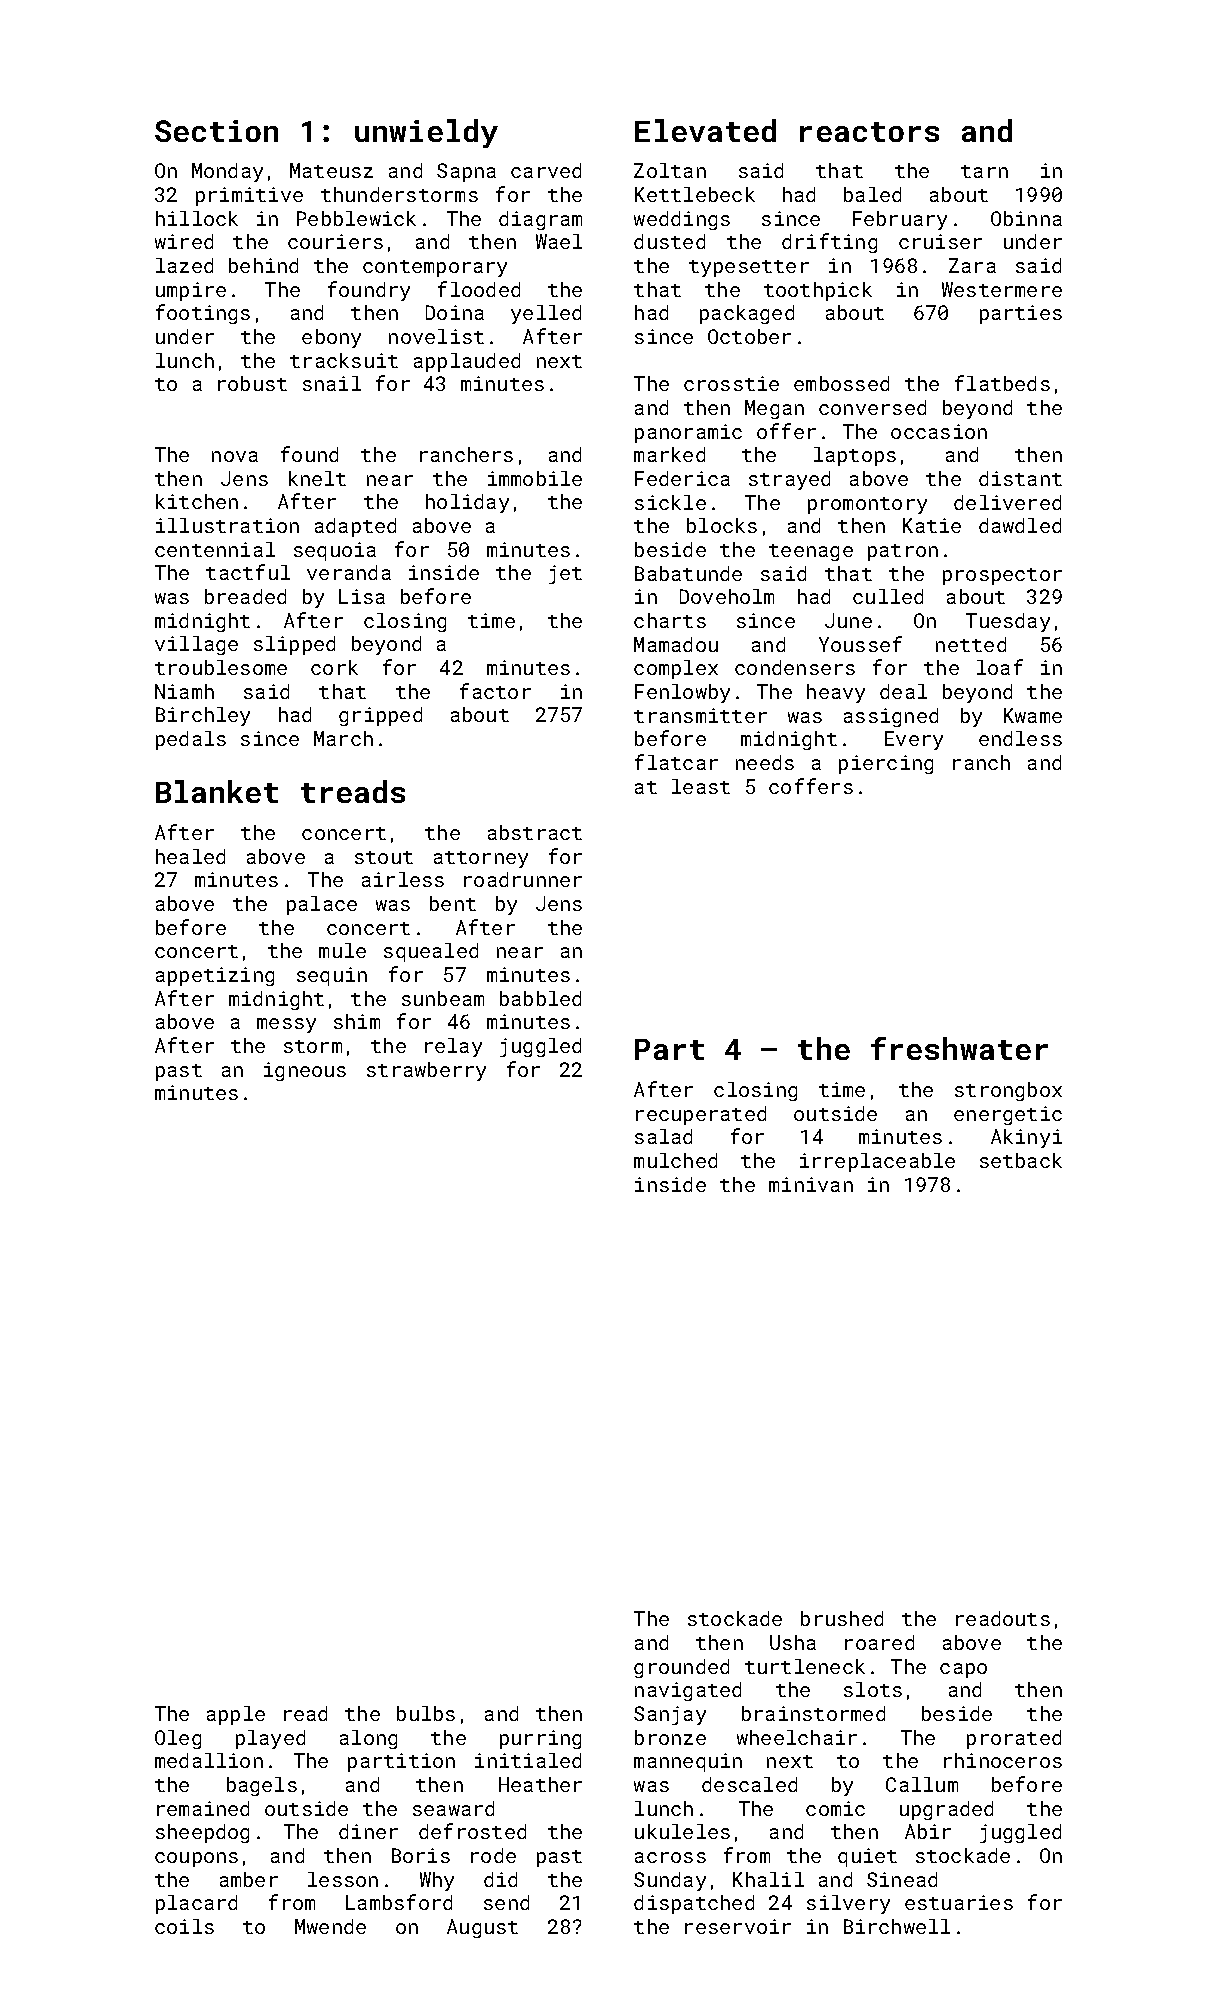  Describe the element at coordinates (479, 289) in the screenshot. I see `flooded` at that location.
